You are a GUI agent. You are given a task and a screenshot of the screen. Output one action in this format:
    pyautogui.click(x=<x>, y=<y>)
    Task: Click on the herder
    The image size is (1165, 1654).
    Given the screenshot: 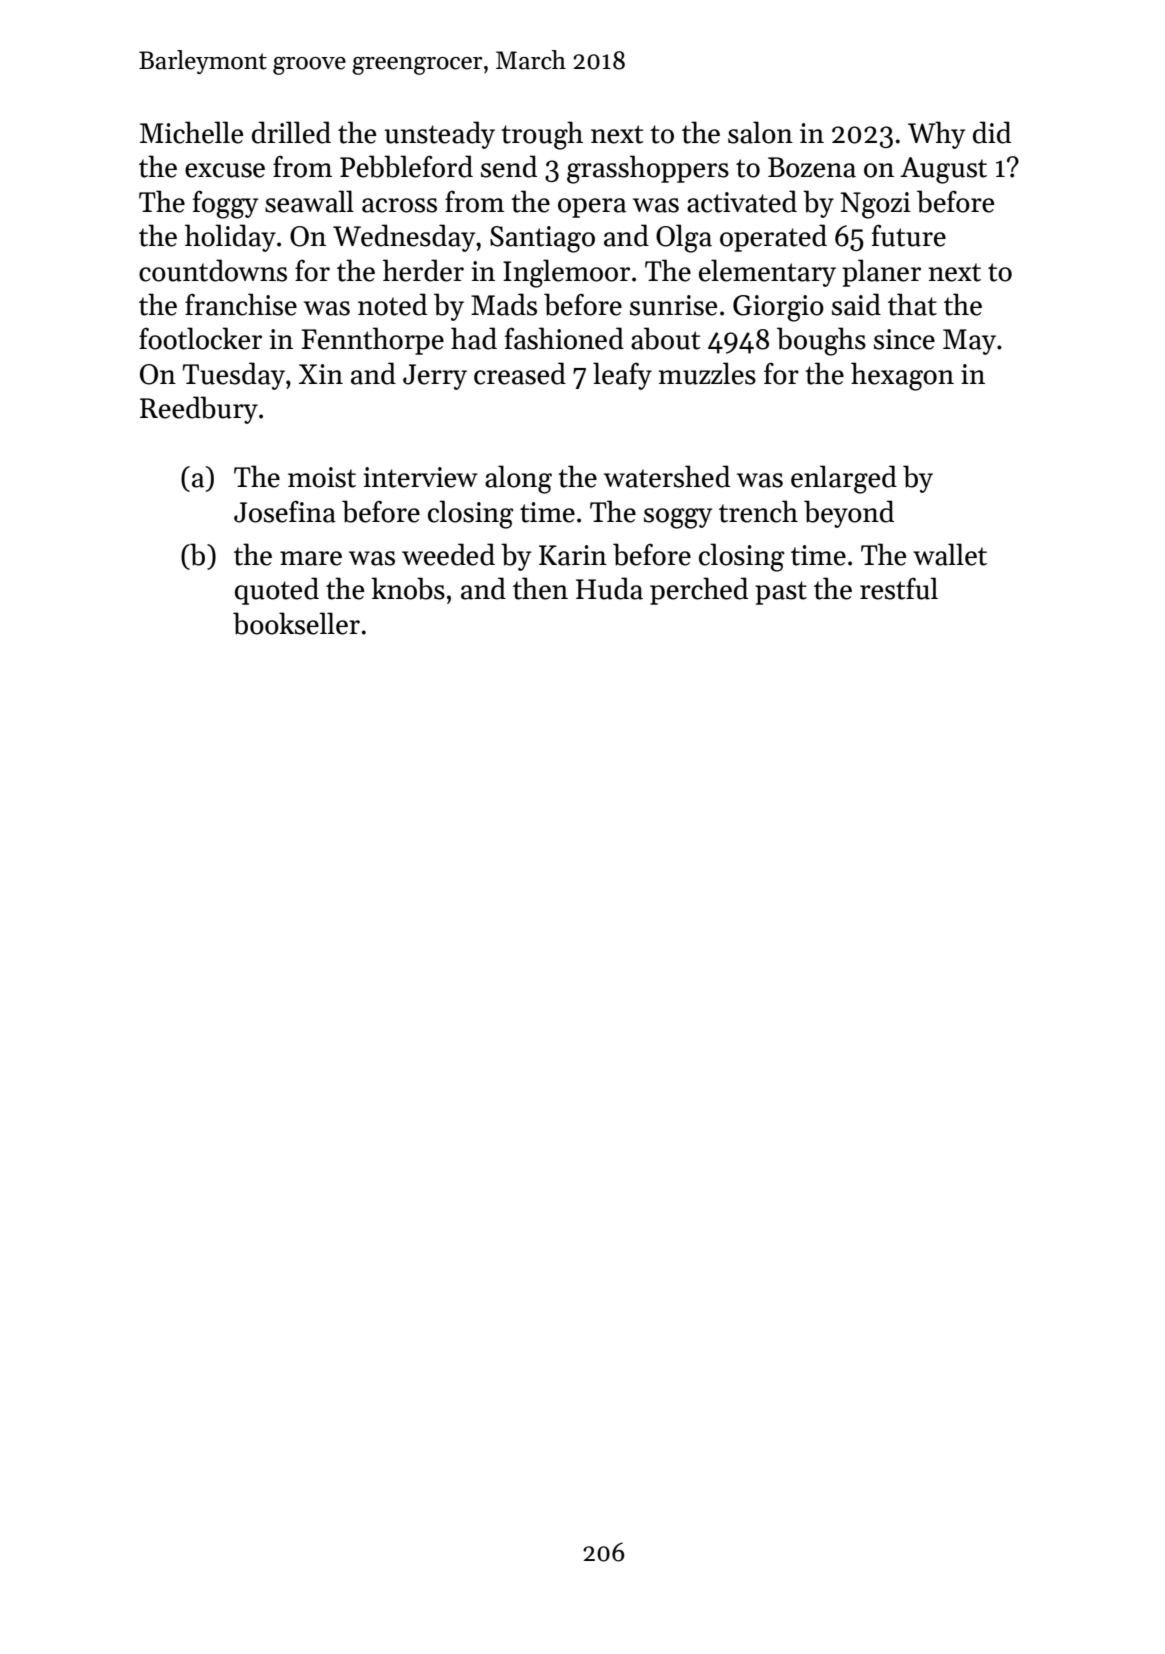 What is the action you would take?
    pyautogui.click(x=423, y=270)
